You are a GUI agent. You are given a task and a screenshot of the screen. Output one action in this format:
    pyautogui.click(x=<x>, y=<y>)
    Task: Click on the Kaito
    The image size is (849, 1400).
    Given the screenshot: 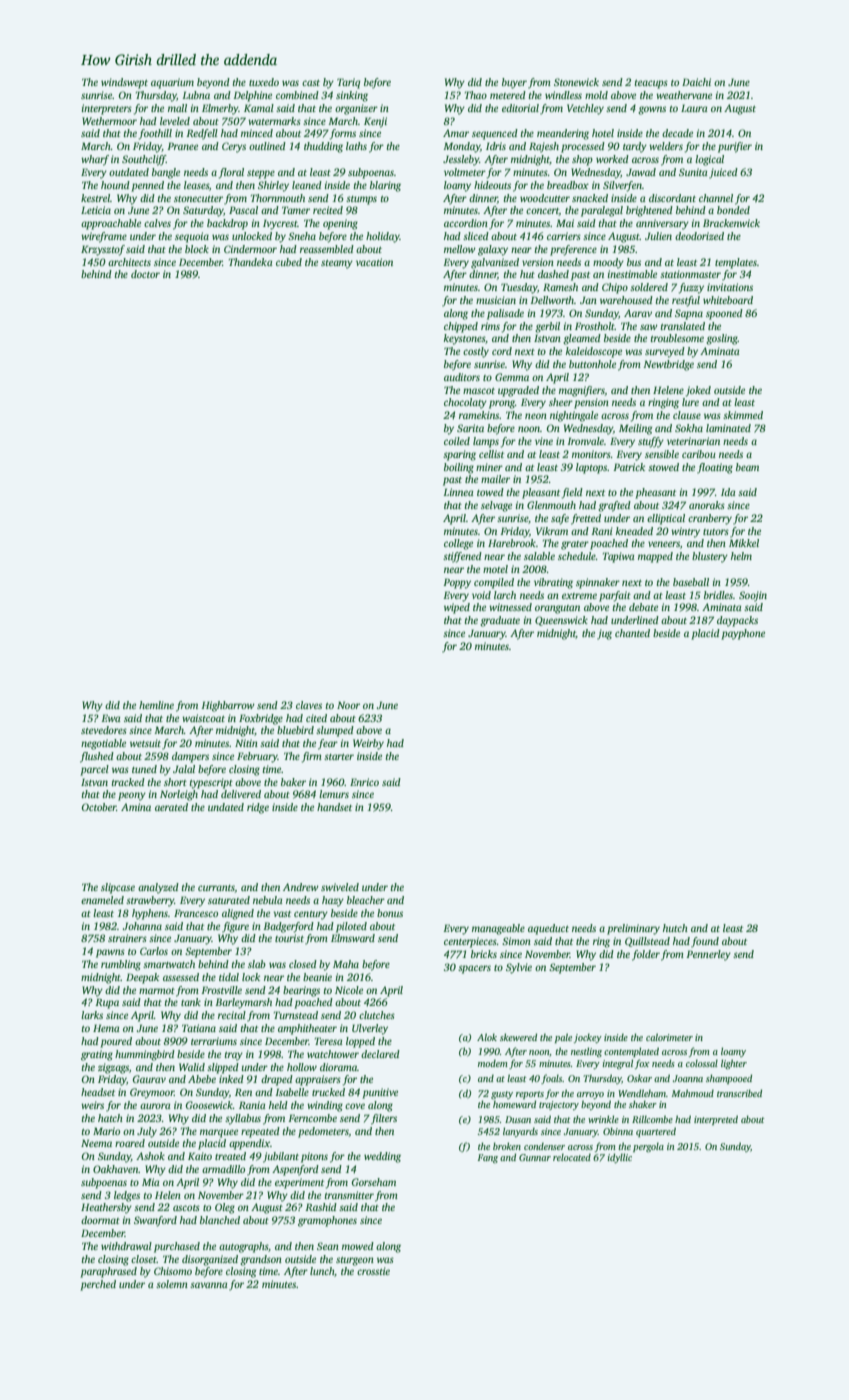 What is the action you would take?
    pyautogui.click(x=200, y=1156)
